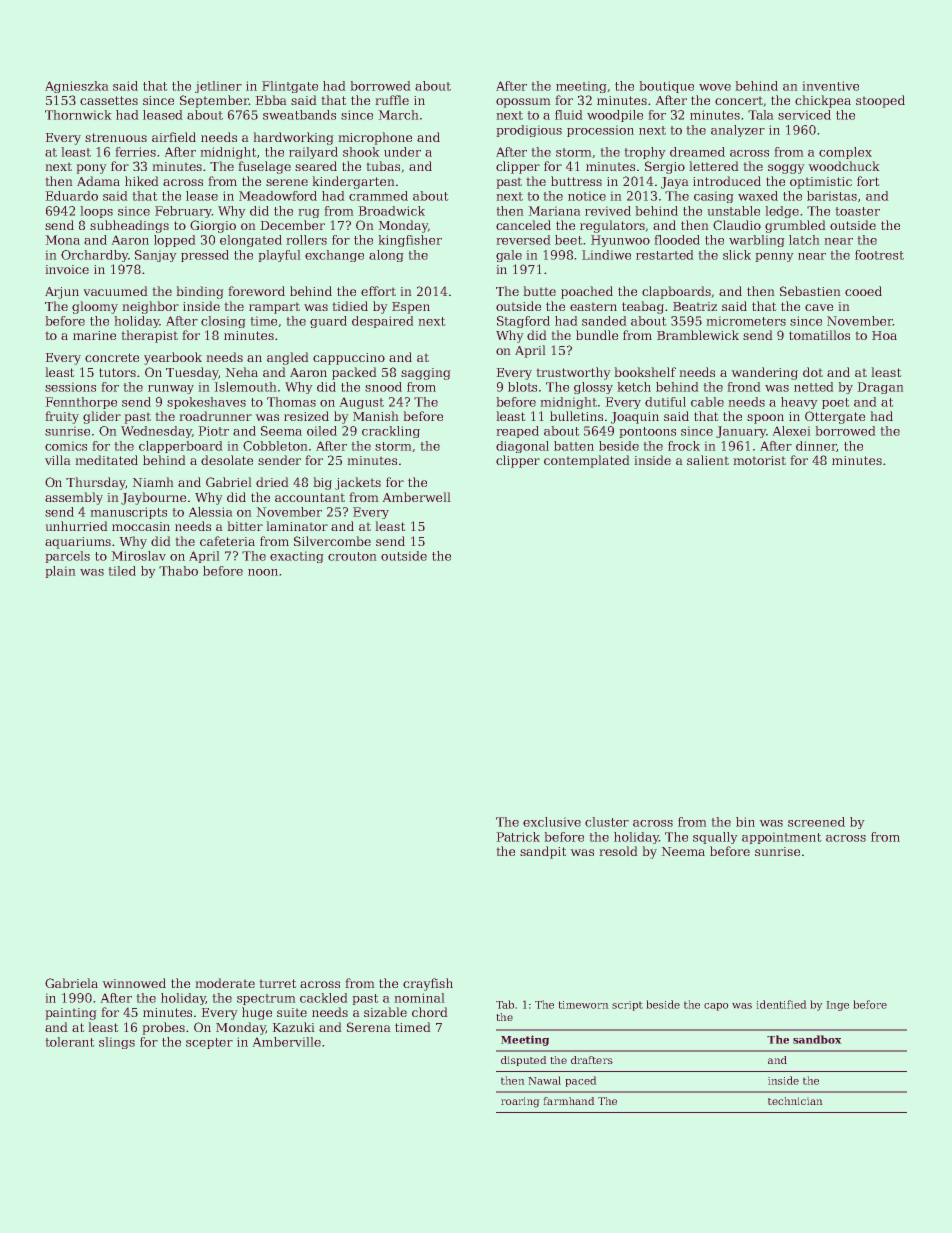 Image resolution: width=952 pixels, height=1233 pixels. I want to click on Arjun, so click(62, 293).
